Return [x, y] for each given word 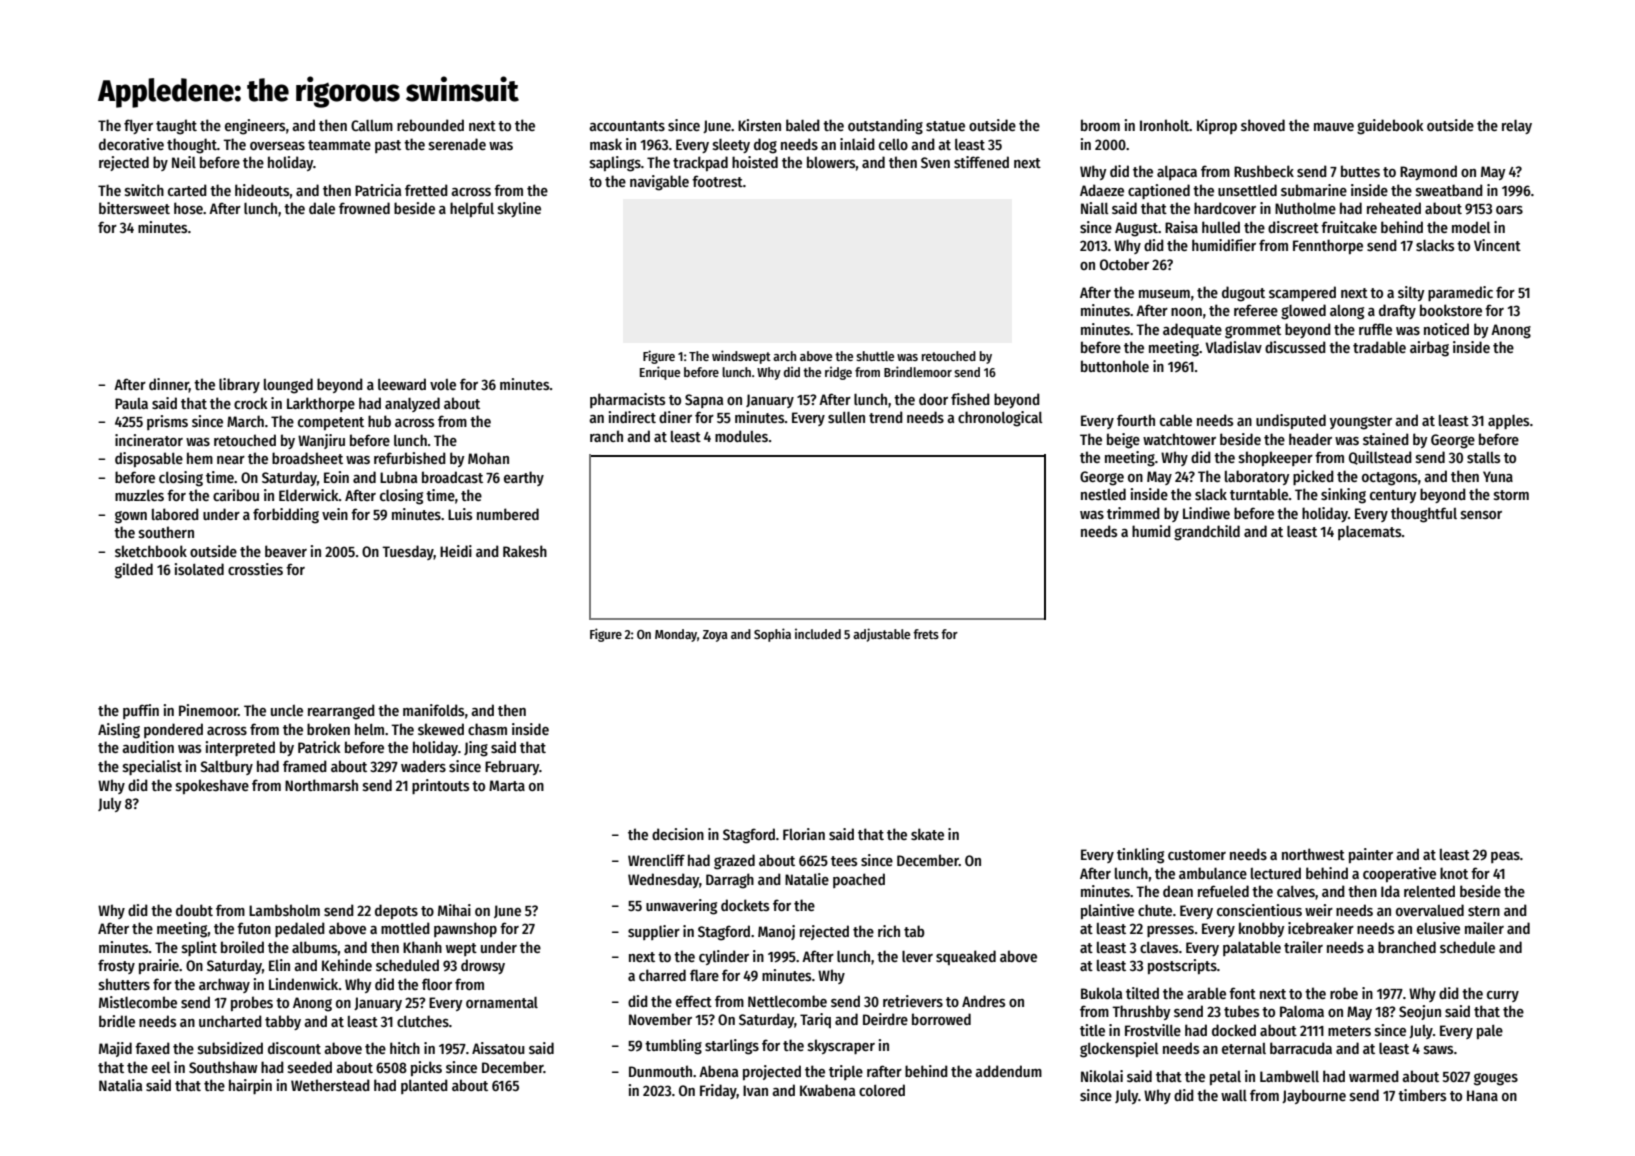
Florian [804, 834]
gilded [134, 571]
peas [1505, 857]
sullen [846, 417]
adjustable [881, 635]
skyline [519, 209]
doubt [194, 910]
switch [144, 190]
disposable [149, 459]
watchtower [1179, 439]
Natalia [120, 1085]
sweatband [1449, 190]
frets [926, 634]
